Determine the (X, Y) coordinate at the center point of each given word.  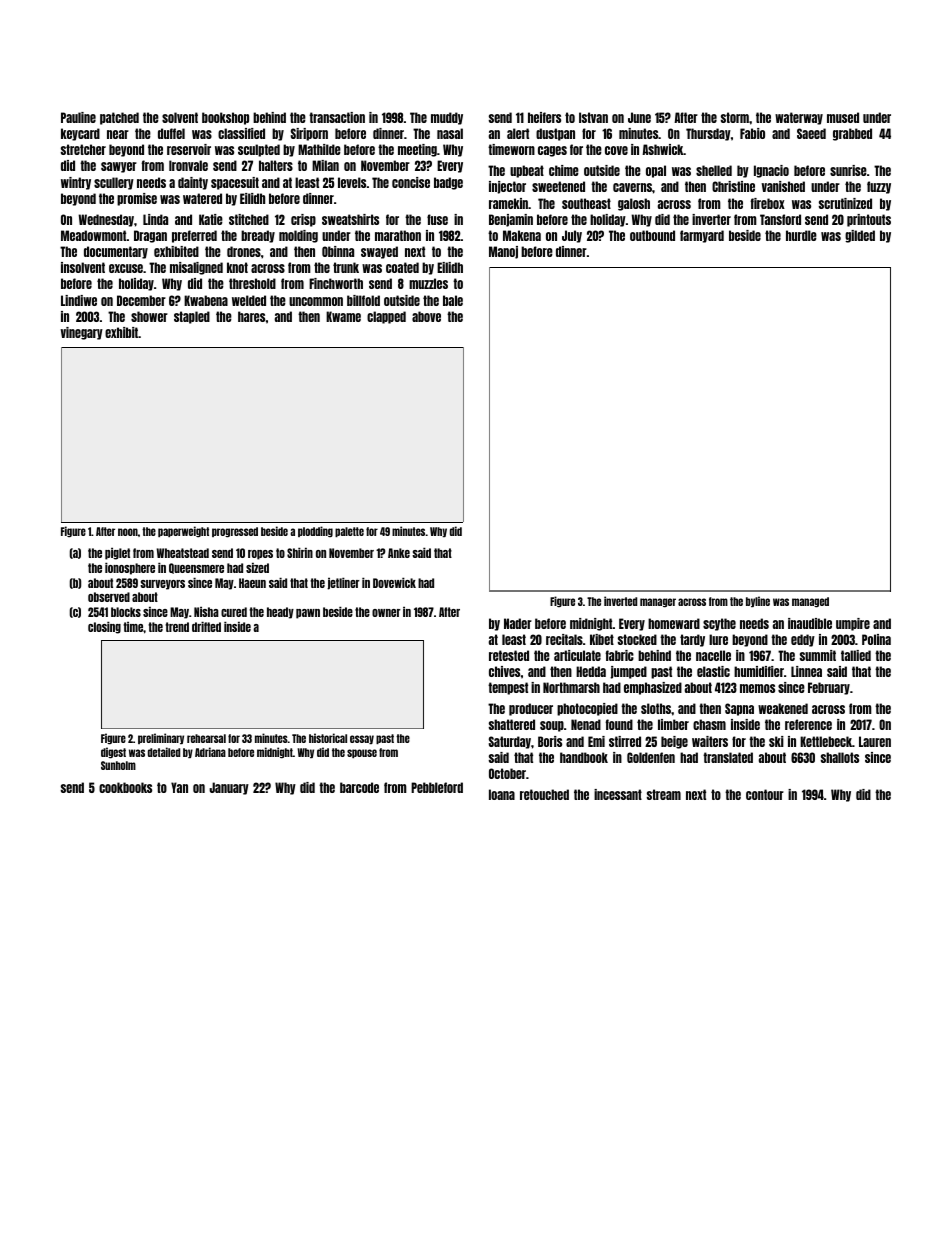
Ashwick (663, 149)
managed (810, 602)
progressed (235, 532)
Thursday (708, 134)
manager (658, 603)
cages (552, 151)
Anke (399, 553)
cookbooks (125, 787)
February (829, 688)
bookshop (225, 118)
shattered (512, 724)
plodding (315, 531)
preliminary (161, 738)
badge (448, 183)
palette (349, 532)
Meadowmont (94, 235)
